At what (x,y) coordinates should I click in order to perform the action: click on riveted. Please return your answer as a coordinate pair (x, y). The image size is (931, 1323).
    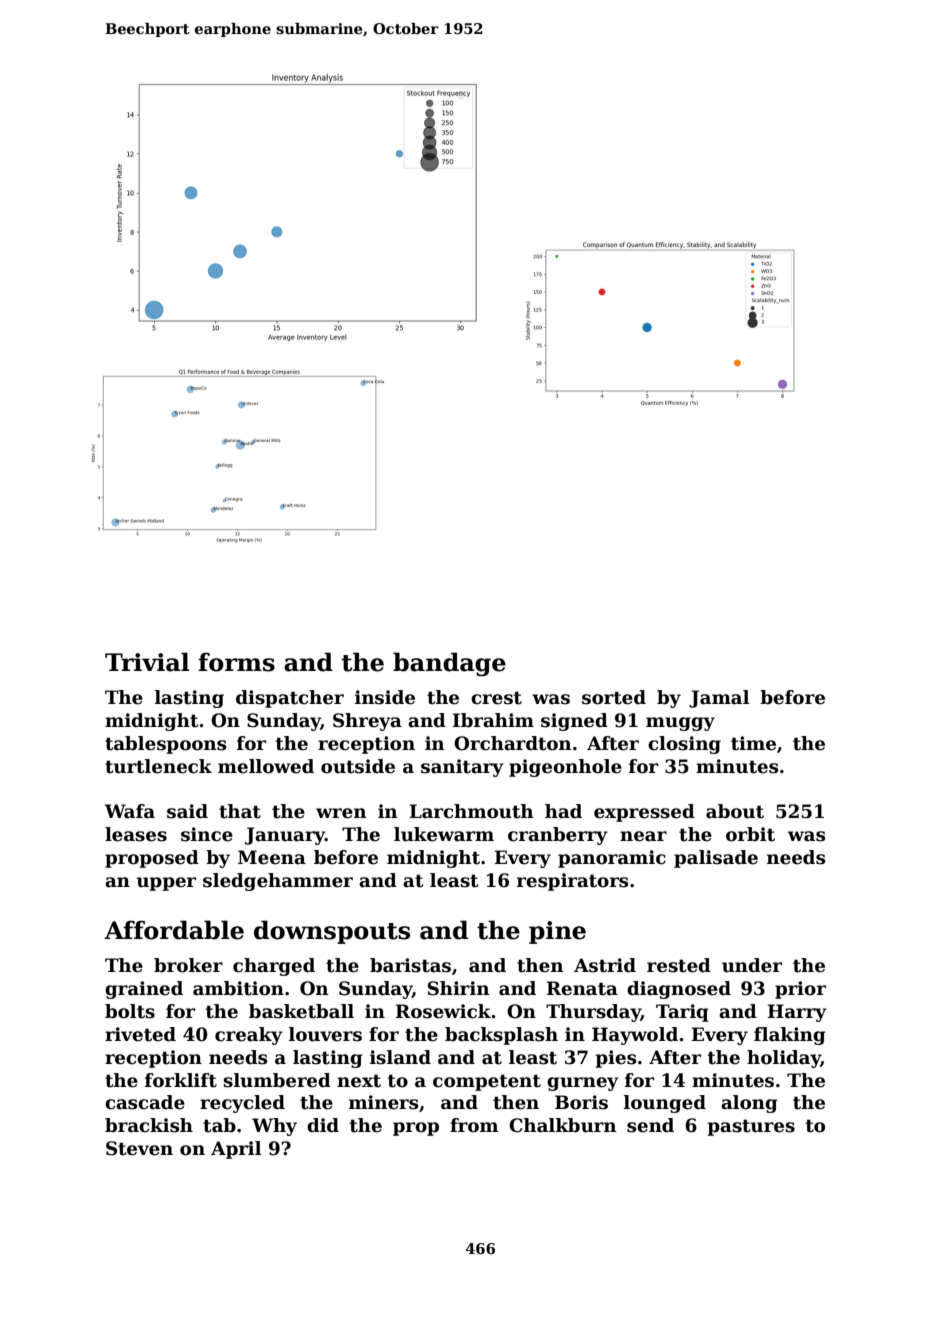
    Looking at the image, I should click on (140, 1034).
